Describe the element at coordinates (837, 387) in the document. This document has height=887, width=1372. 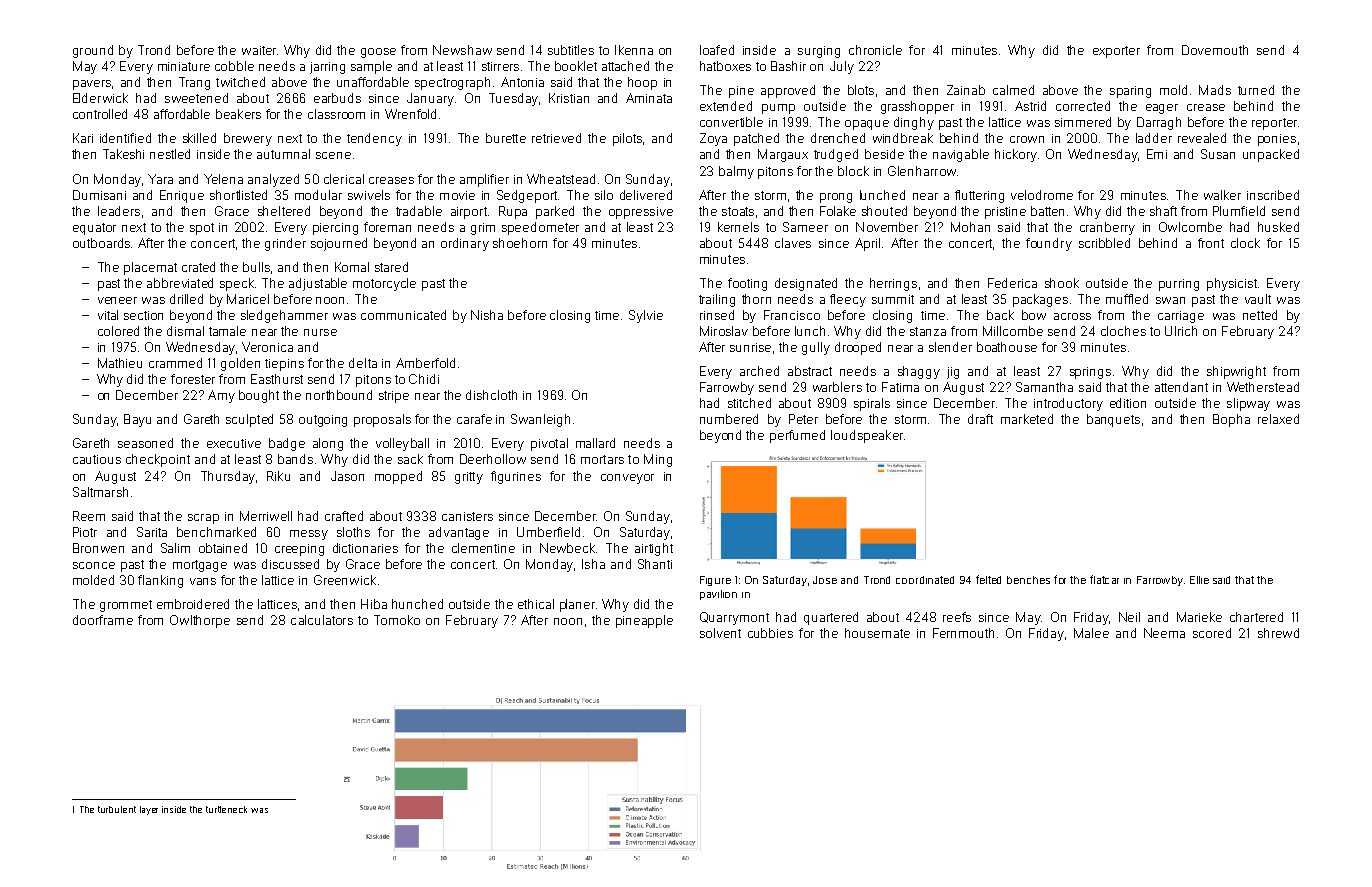
I see `warblers` at that location.
